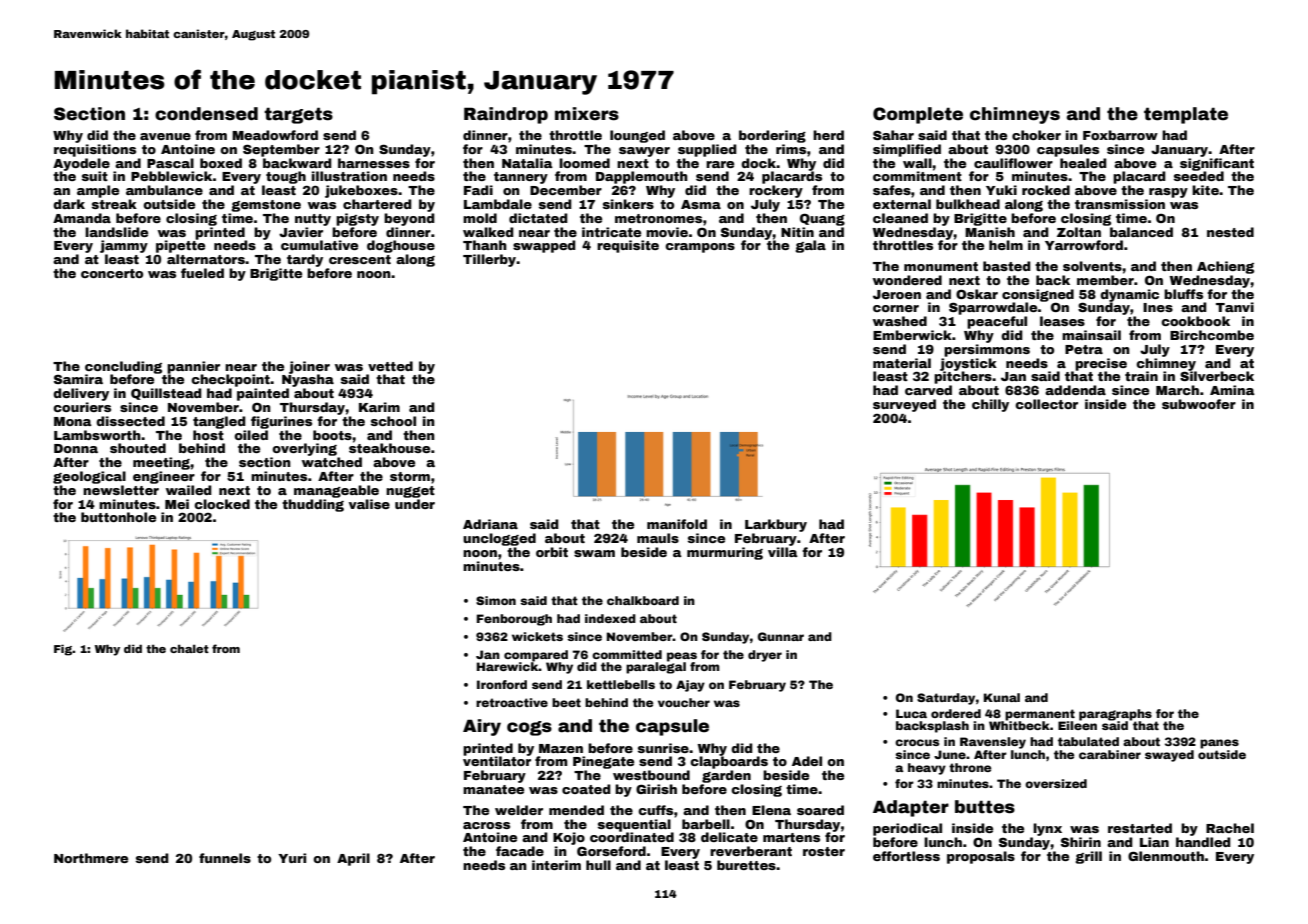 This screenshot has width=1308, height=924. What do you see at coordinates (292, 858) in the screenshot?
I see `Yuri` at bounding box center [292, 858].
